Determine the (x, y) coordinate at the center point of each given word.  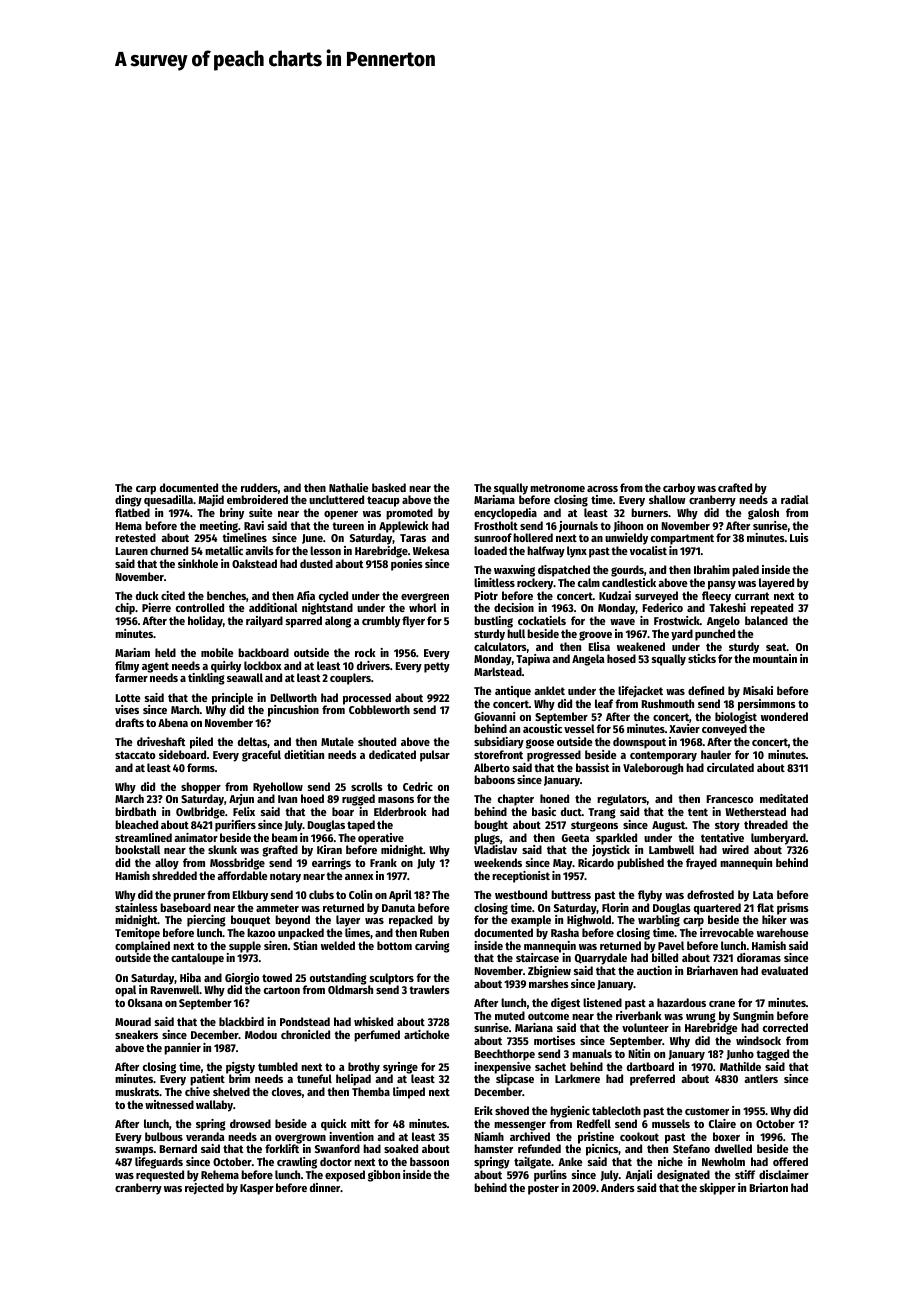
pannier (182, 1049)
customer (707, 1111)
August (668, 826)
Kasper (257, 1189)
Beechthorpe (505, 1055)
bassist (592, 767)
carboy (679, 489)
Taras (413, 538)
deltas (252, 741)
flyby (650, 896)
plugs (487, 839)
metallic (224, 550)
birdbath (135, 811)
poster (543, 1189)
